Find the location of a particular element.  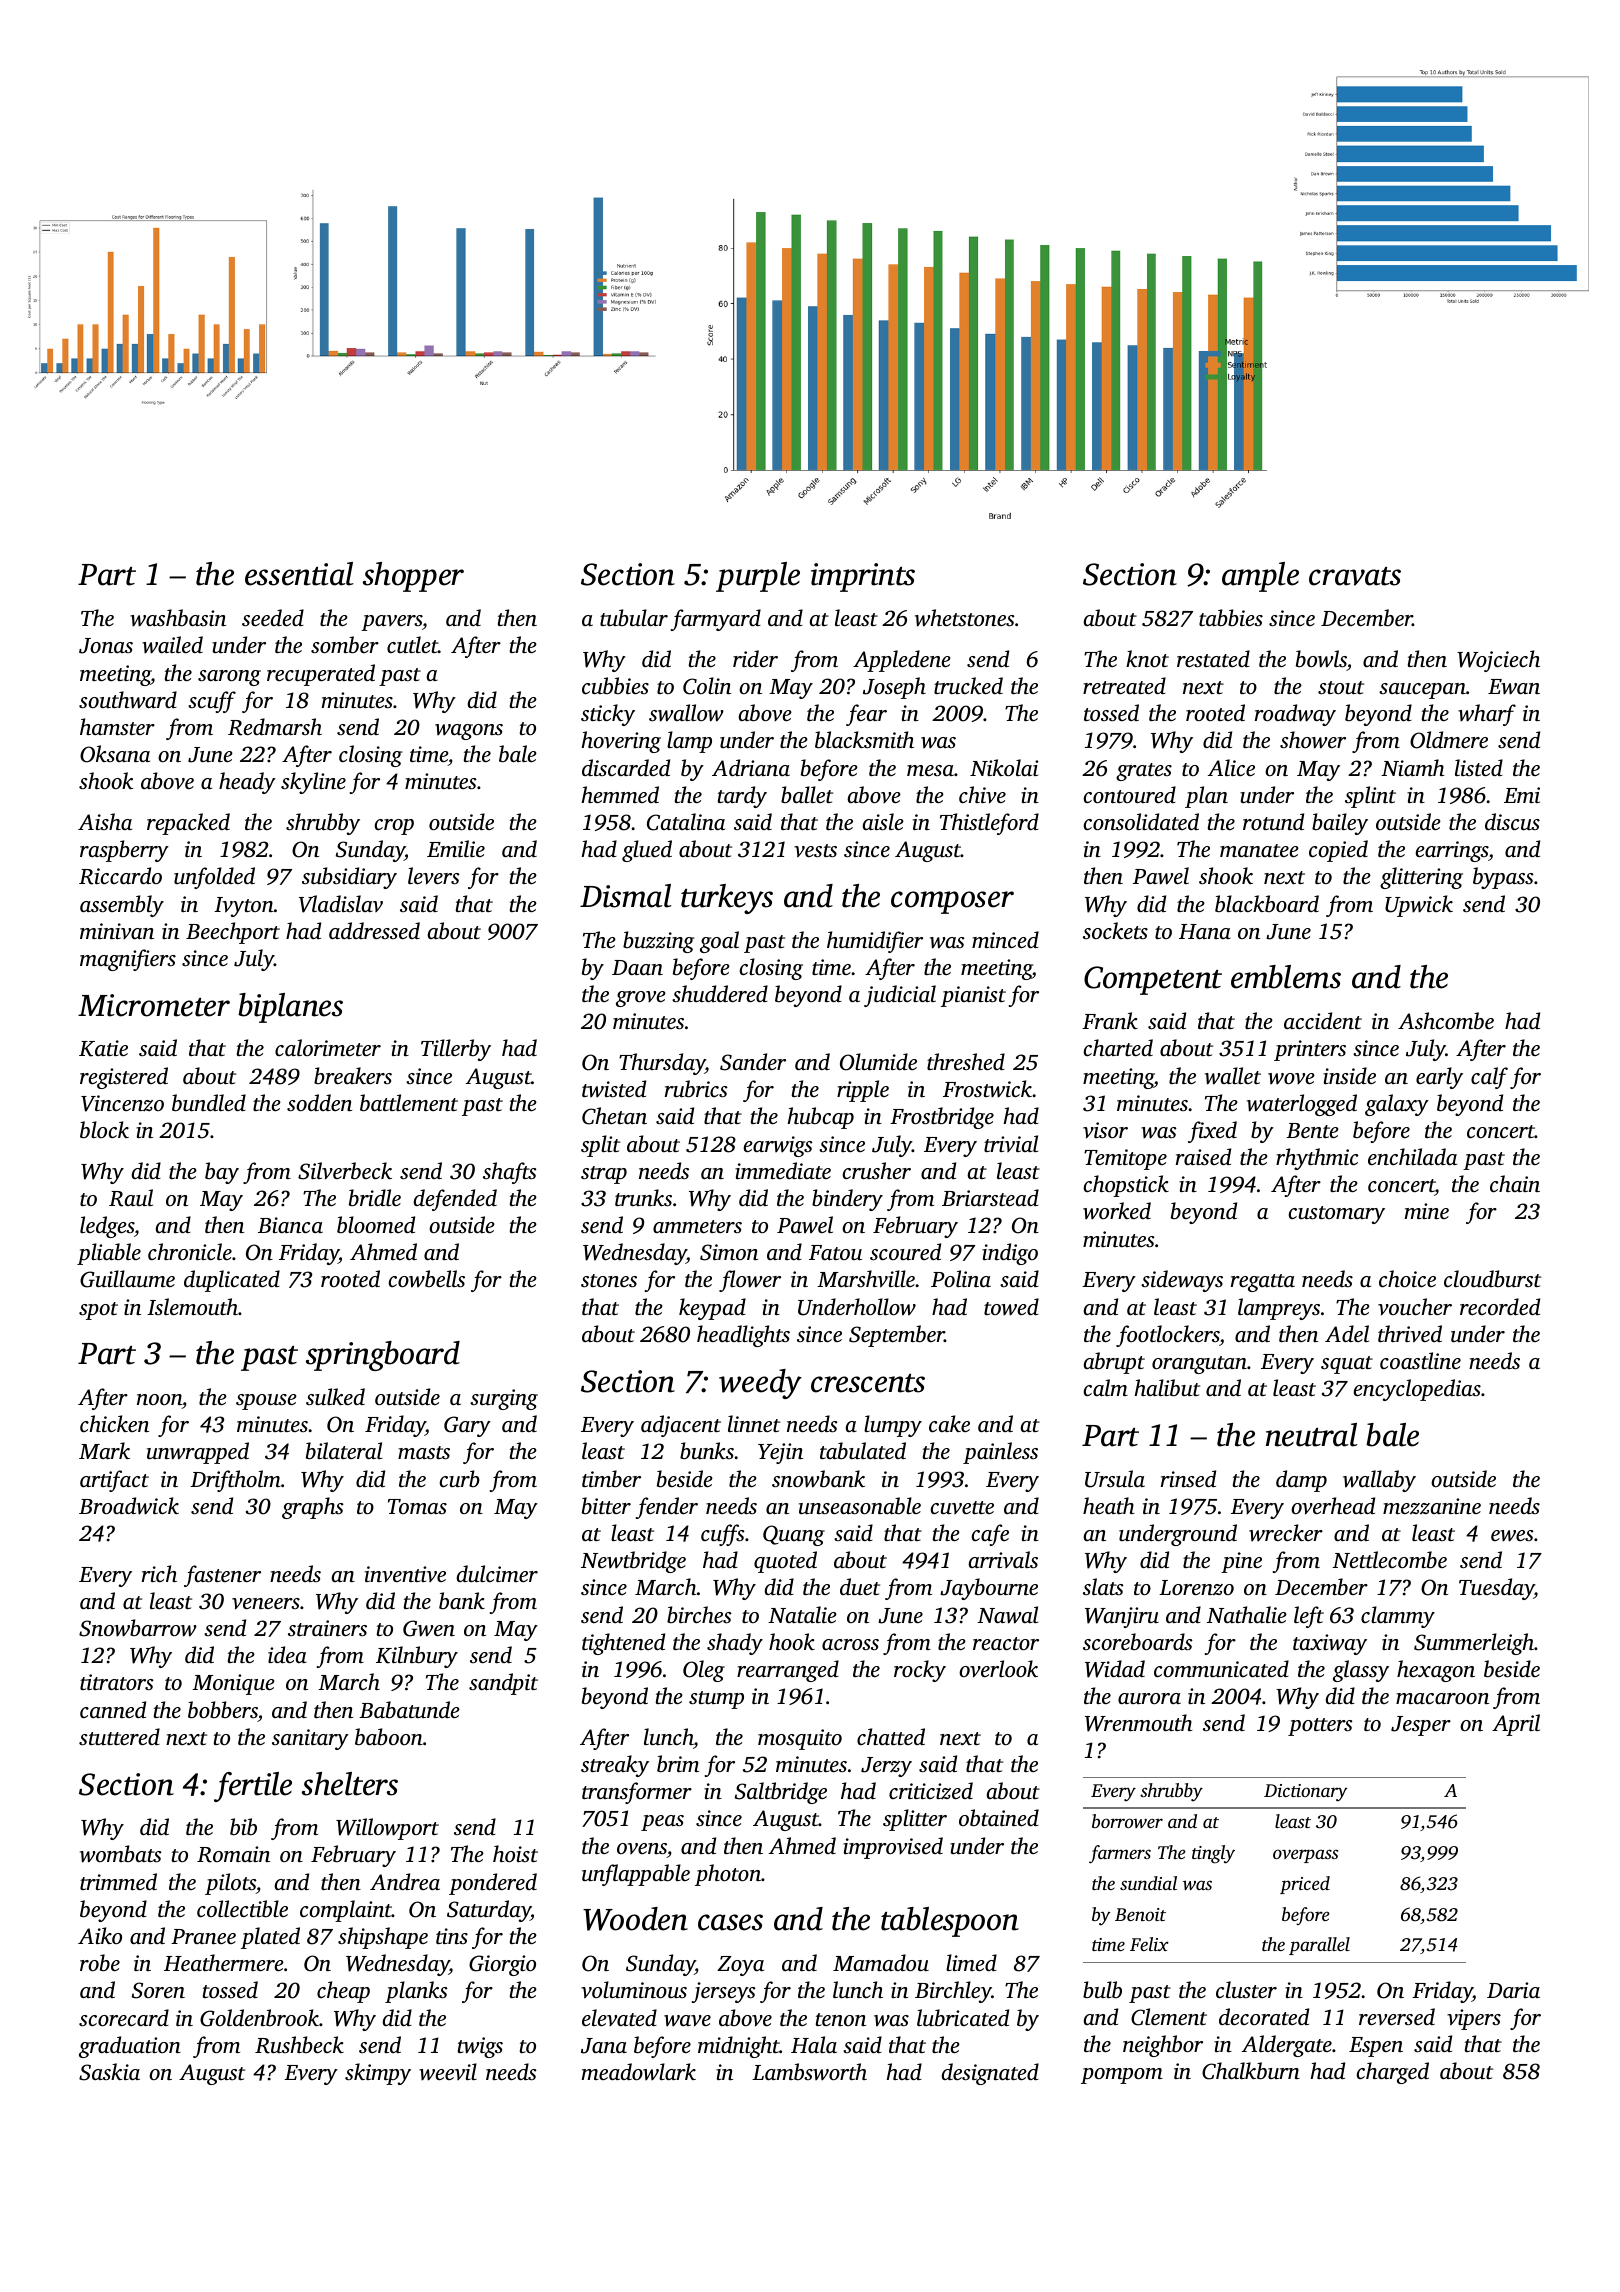

purple is located at coordinates (758, 577).
